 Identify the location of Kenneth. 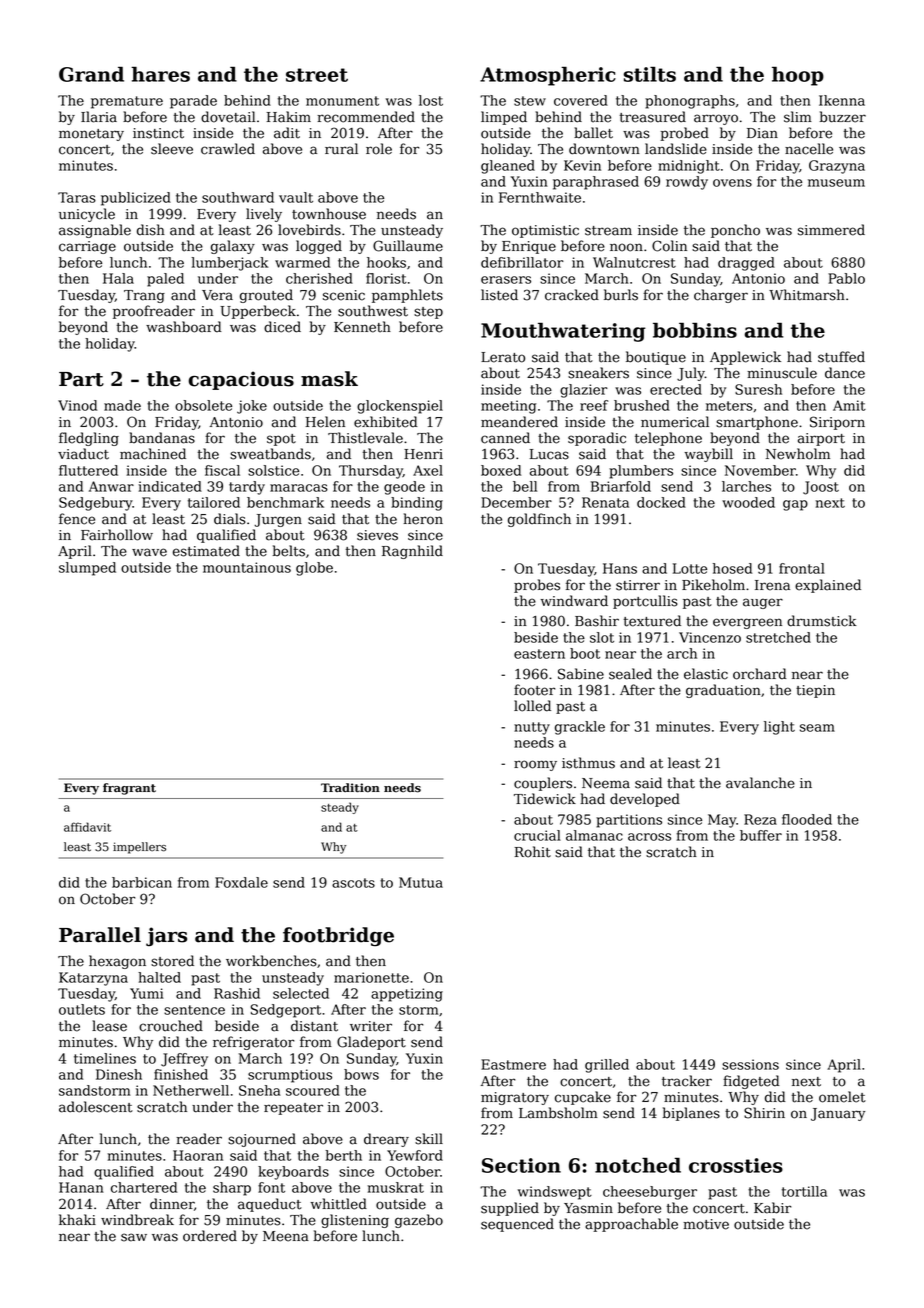
(362, 327).
